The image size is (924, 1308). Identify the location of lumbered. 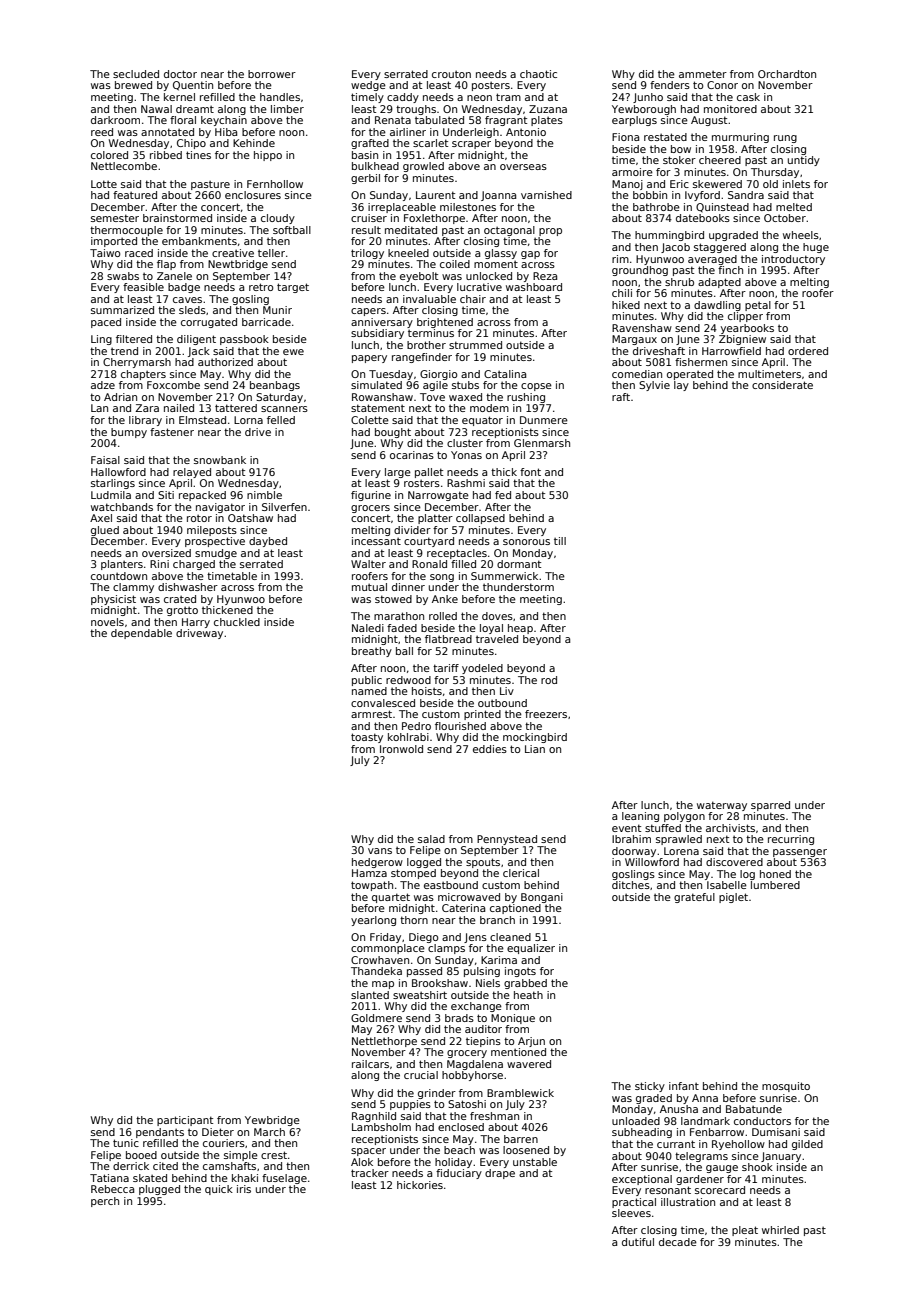
(775, 885).
